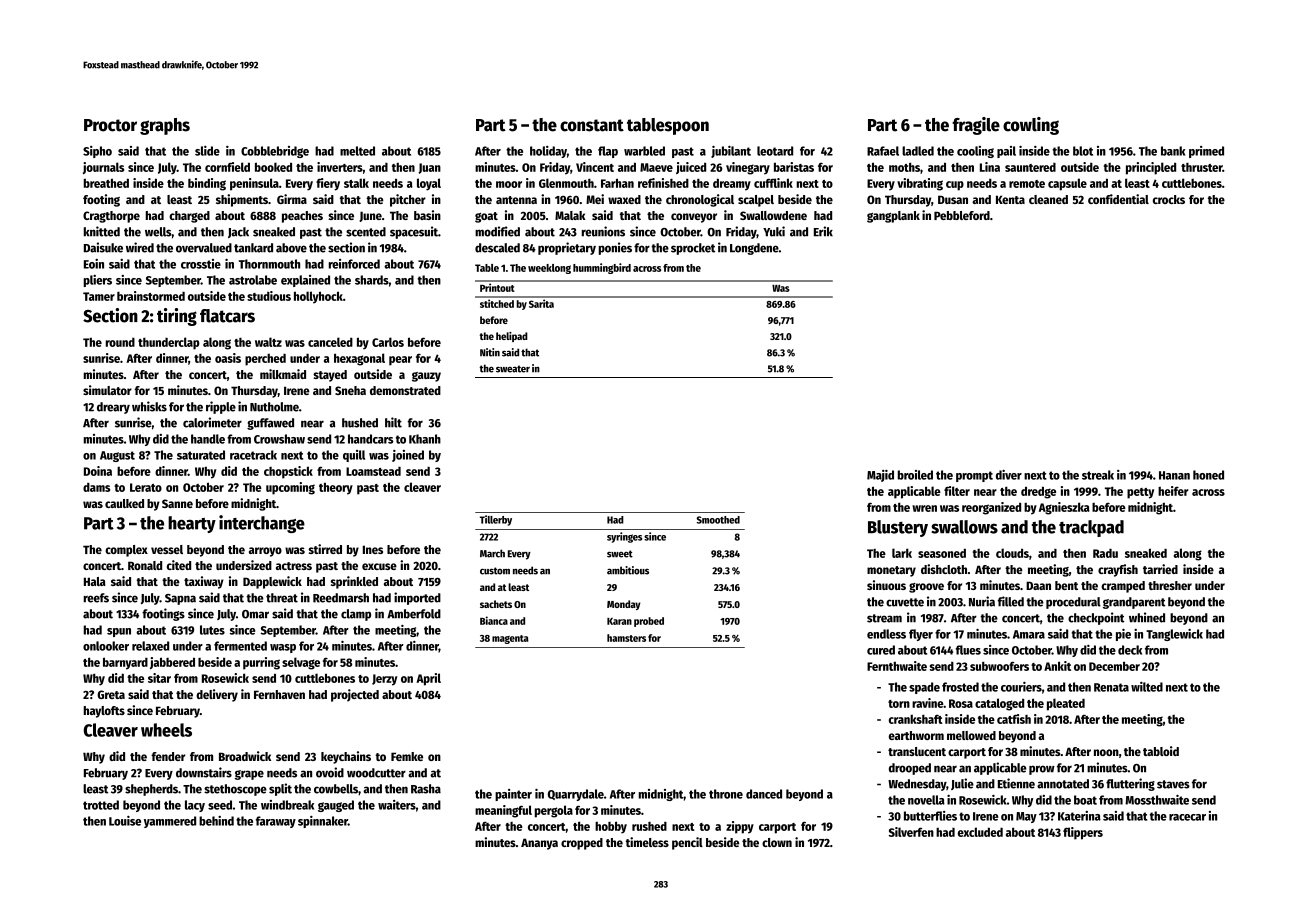 This image has width=1308, height=924. Describe the element at coordinates (602, 268) in the image. I see `hummingbird` at that location.
